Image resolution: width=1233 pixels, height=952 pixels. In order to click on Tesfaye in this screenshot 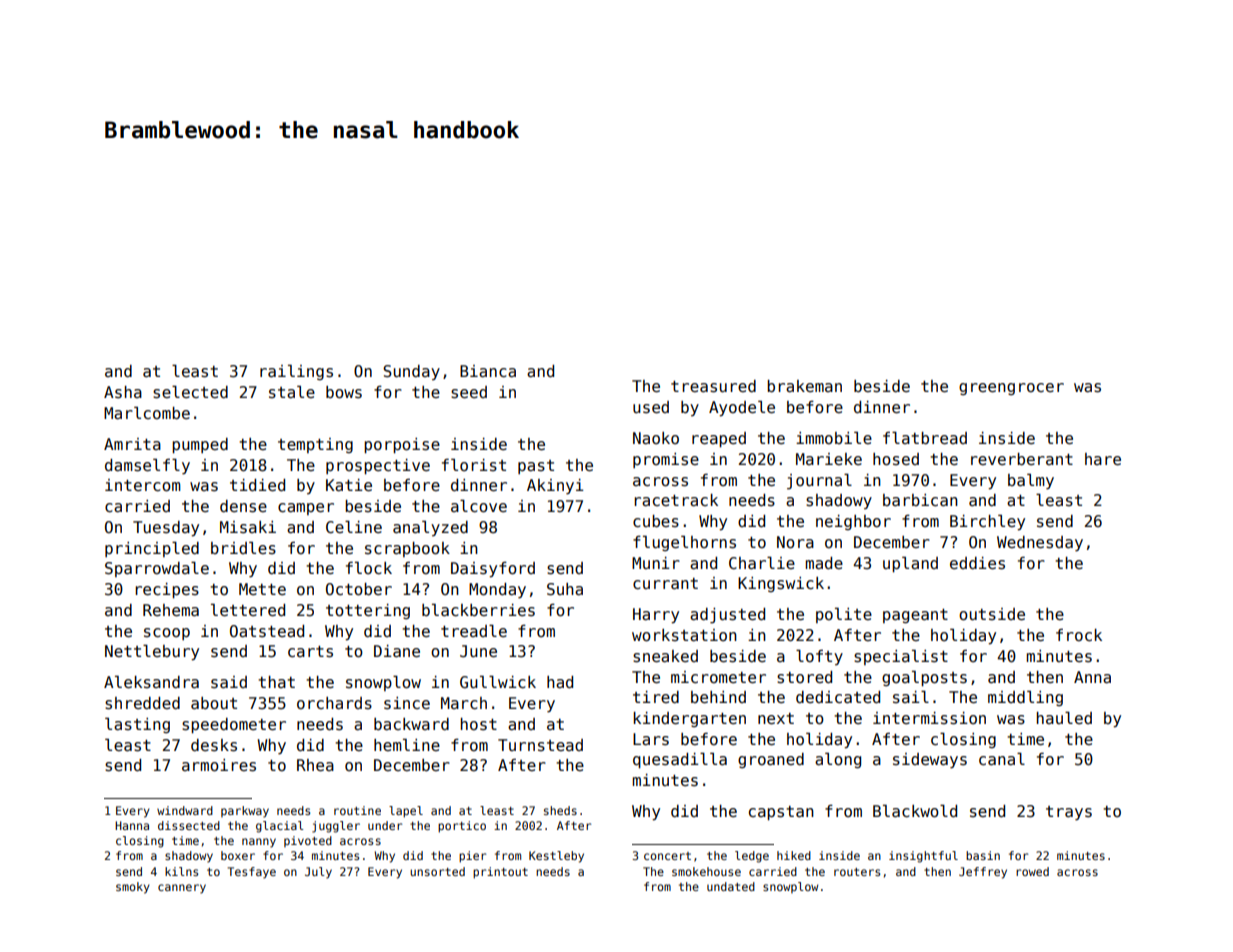, I will do `click(252, 873)`.
